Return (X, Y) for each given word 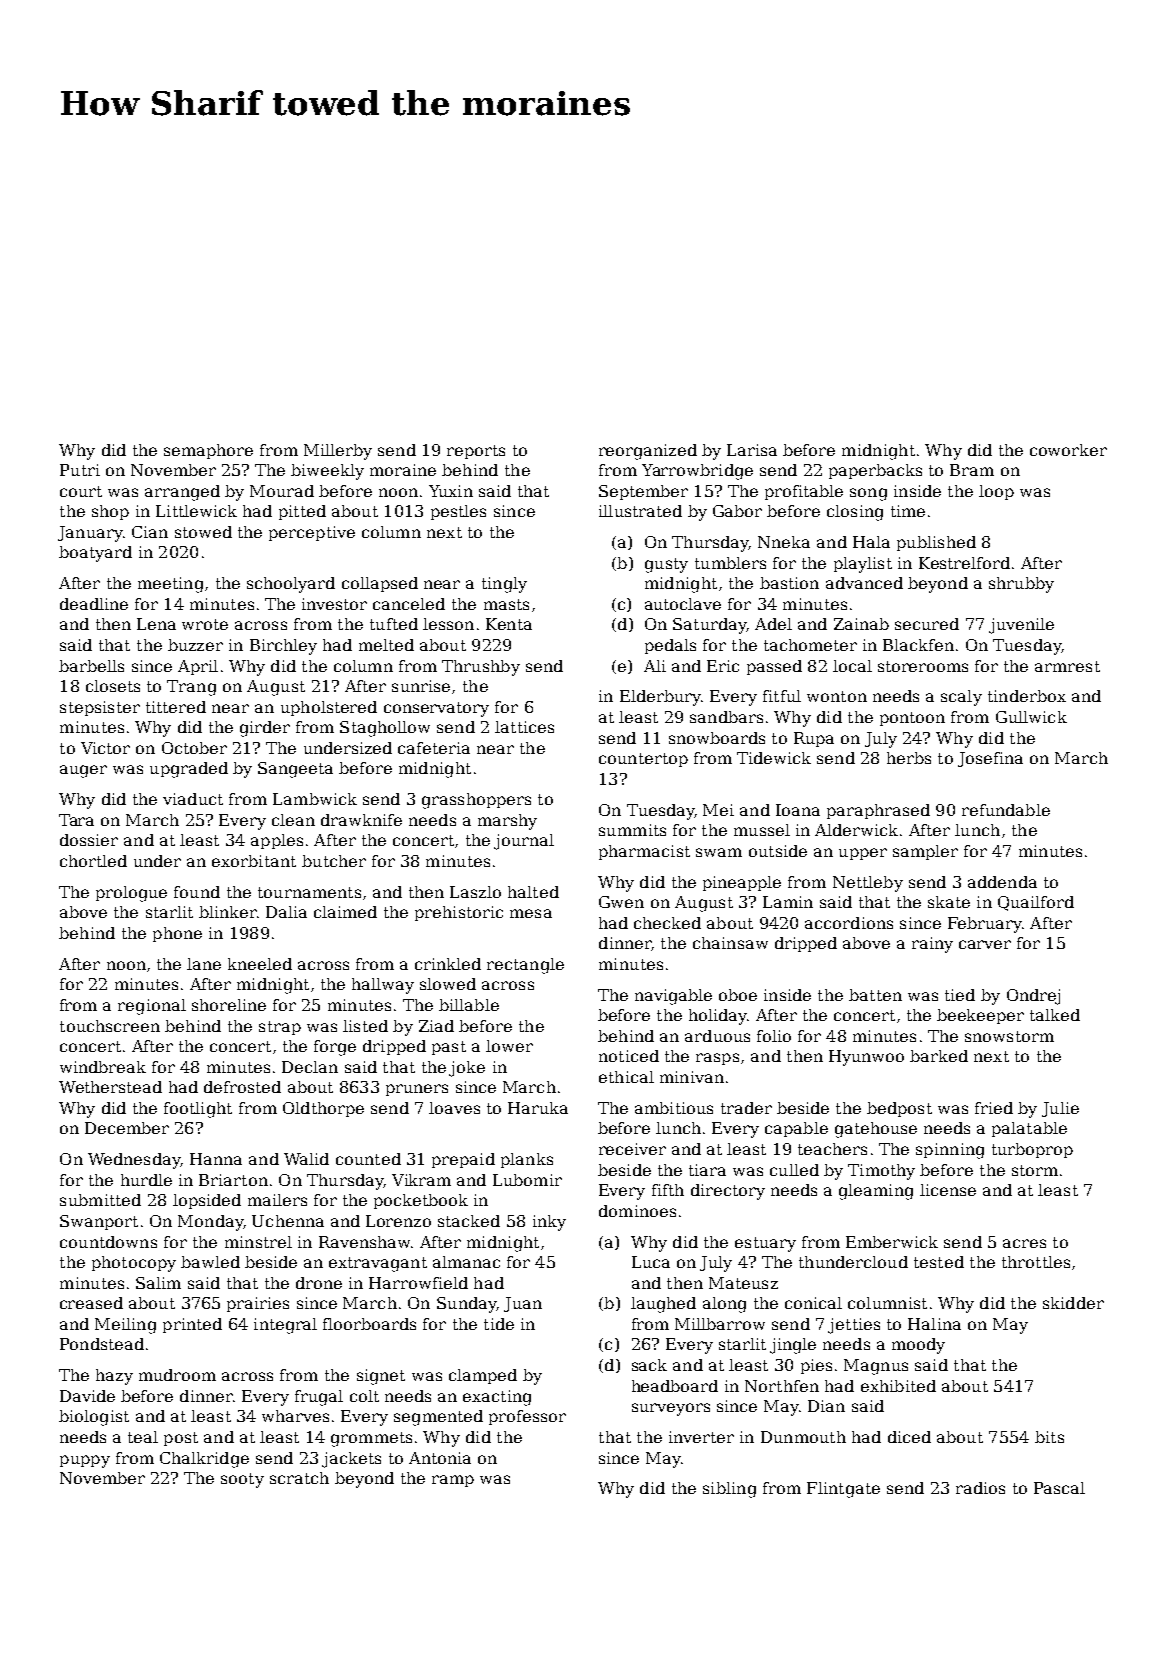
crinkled (448, 964)
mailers (277, 1200)
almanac (466, 1262)
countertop (643, 760)
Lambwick (315, 799)
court (81, 491)
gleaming (876, 1192)
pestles (458, 512)
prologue (131, 894)
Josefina (990, 759)
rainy (932, 945)
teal (143, 1437)
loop (996, 492)
